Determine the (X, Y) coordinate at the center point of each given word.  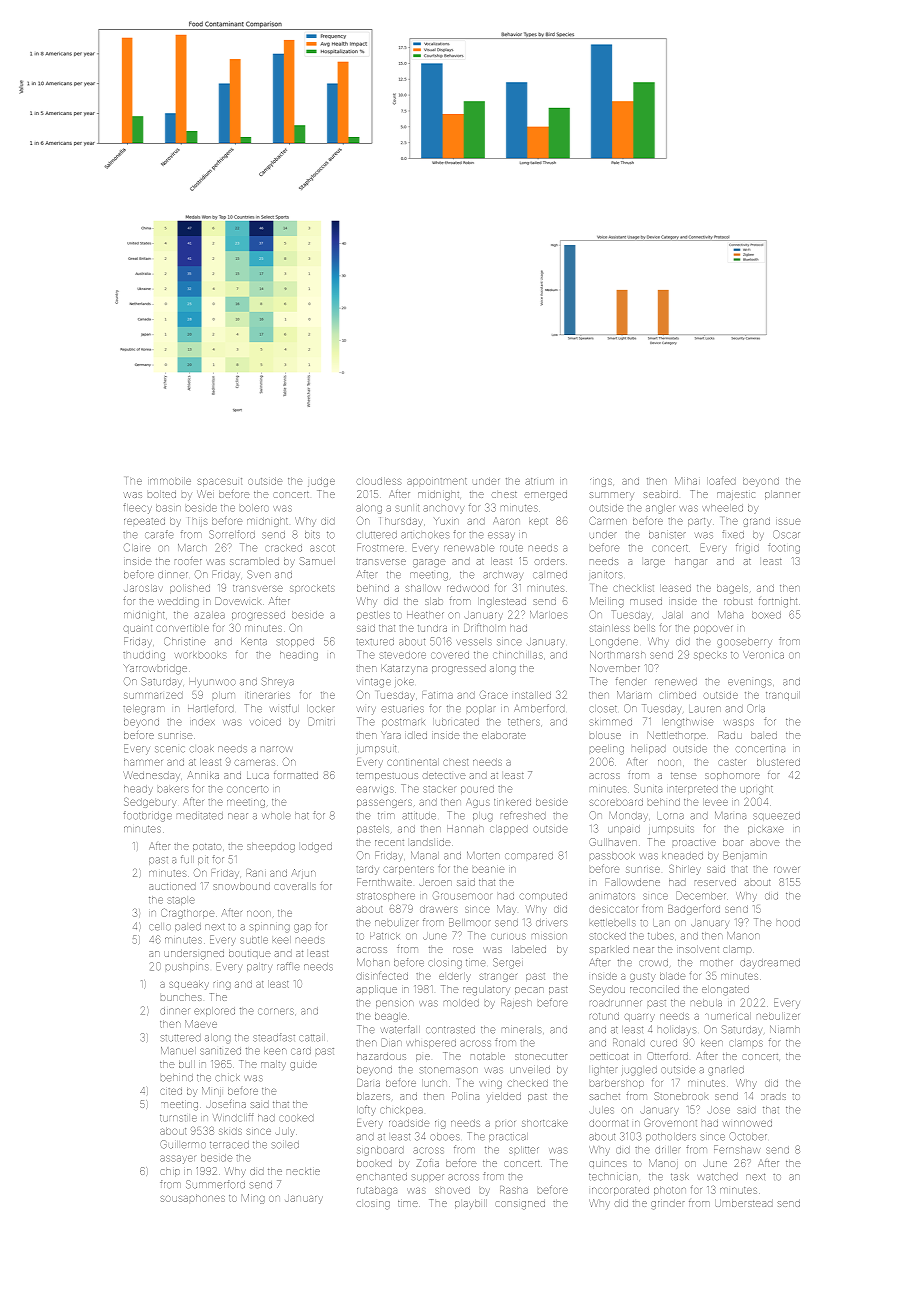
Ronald (629, 1042)
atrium (539, 481)
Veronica (763, 655)
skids (230, 1131)
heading (299, 656)
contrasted (450, 1029)
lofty (366, 1110)
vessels (474, 642)
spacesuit (220, 482)
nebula (706, 1003)
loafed (721, 481)
